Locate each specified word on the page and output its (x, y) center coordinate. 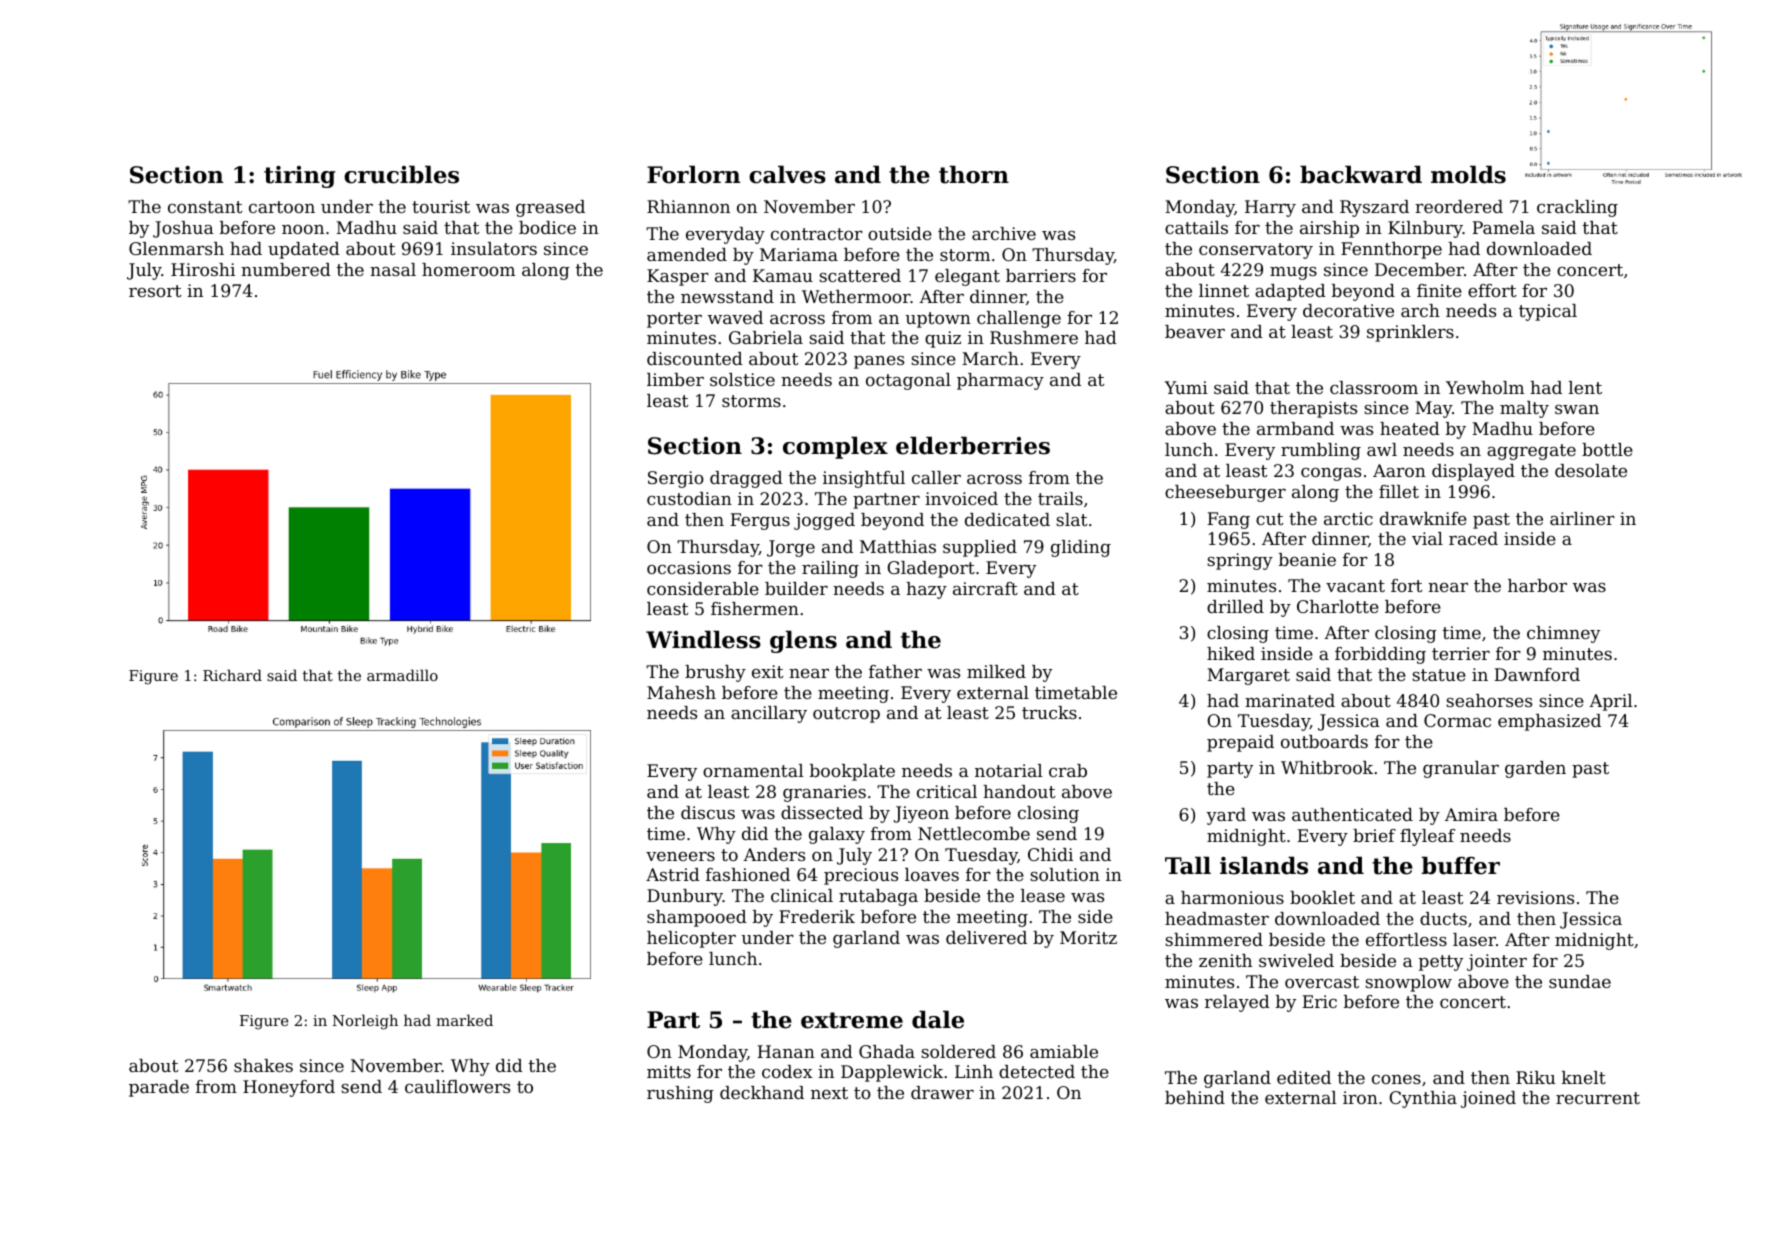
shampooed (697, 918)
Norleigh (365, 1022)
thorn (974, 174)
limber (675, 379)
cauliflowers (457, 1086)
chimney (1563, 634)
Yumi (1186, 387)
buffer (1461, 865)
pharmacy (1000, 381)
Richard (232, 675)
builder (796, 588)
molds (1468, 174)
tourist (441, 206)
